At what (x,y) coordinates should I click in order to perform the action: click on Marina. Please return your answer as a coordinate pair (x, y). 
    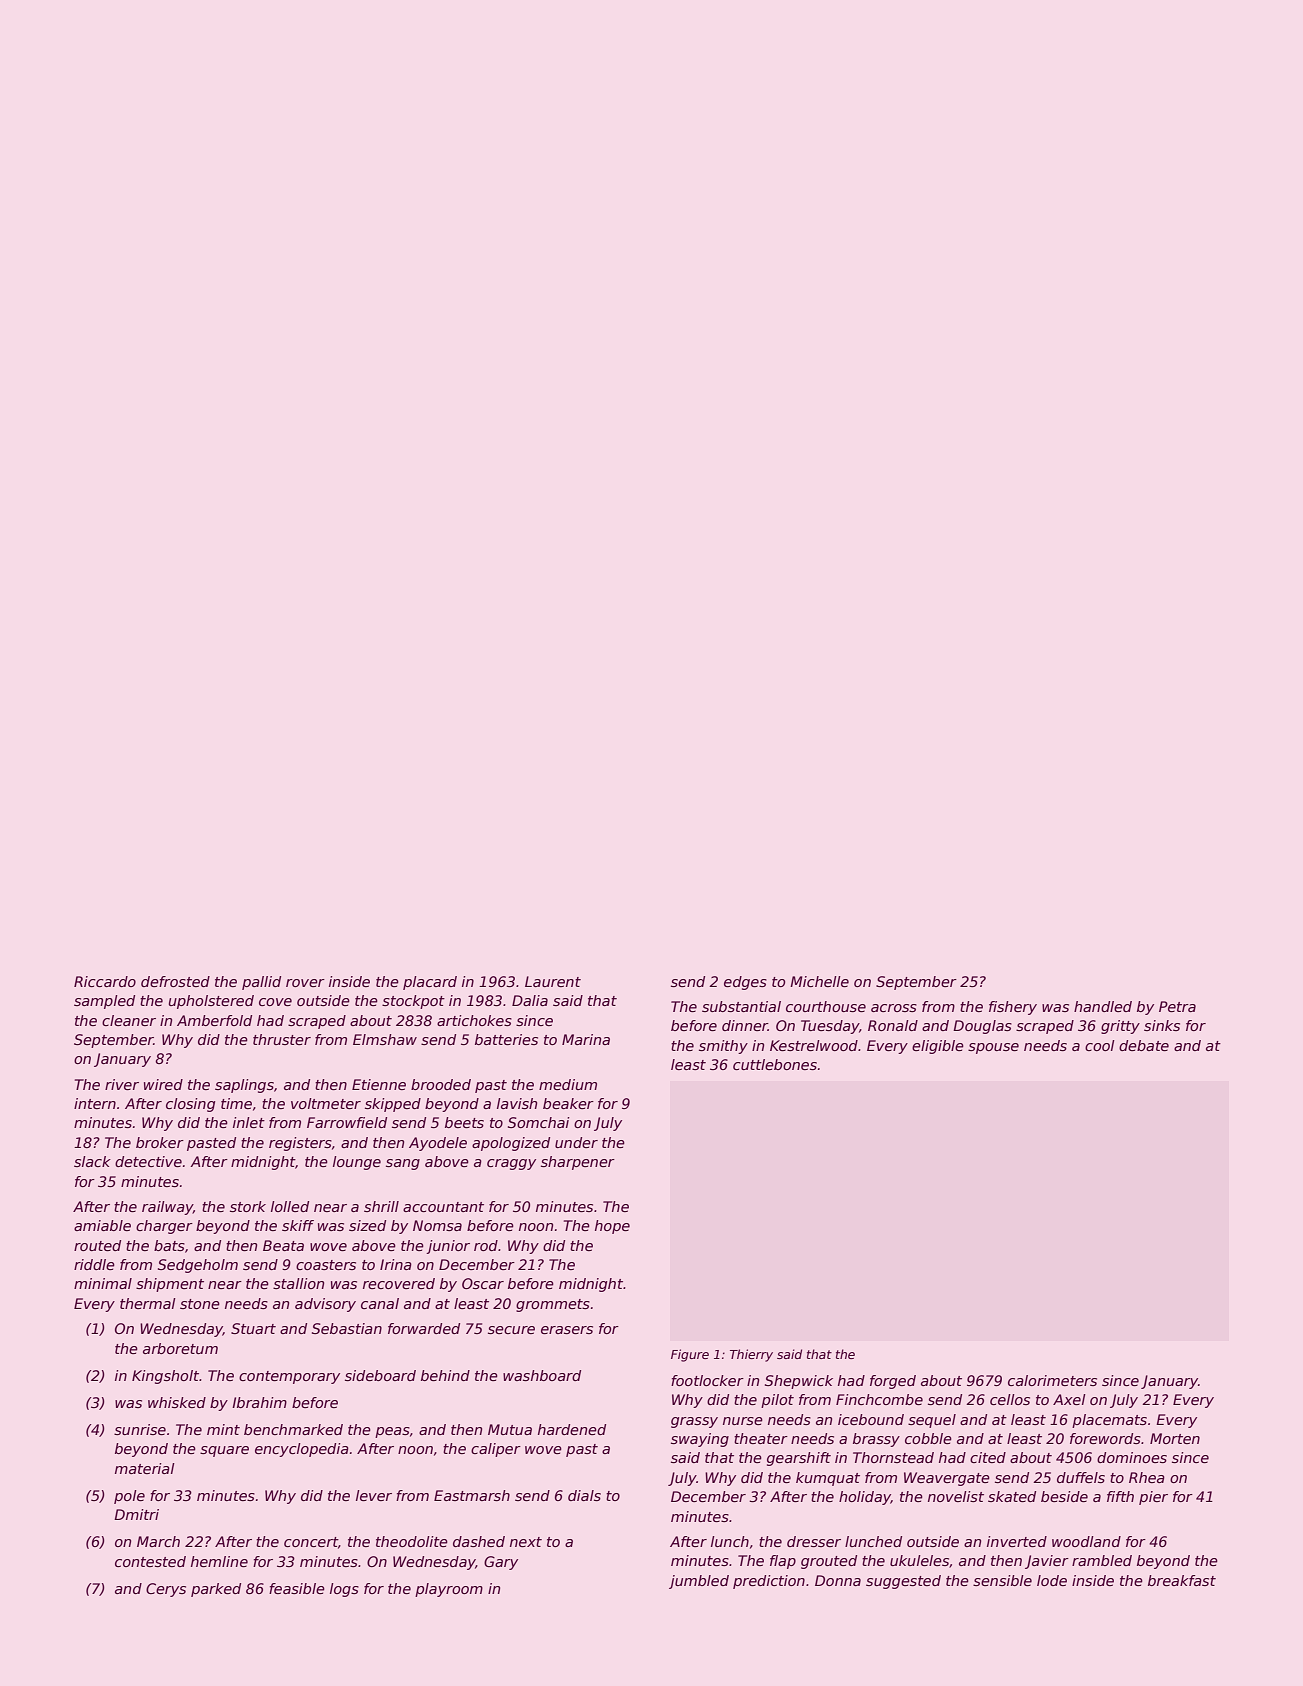
    Looking at the image, I should click on (586, 1039).
